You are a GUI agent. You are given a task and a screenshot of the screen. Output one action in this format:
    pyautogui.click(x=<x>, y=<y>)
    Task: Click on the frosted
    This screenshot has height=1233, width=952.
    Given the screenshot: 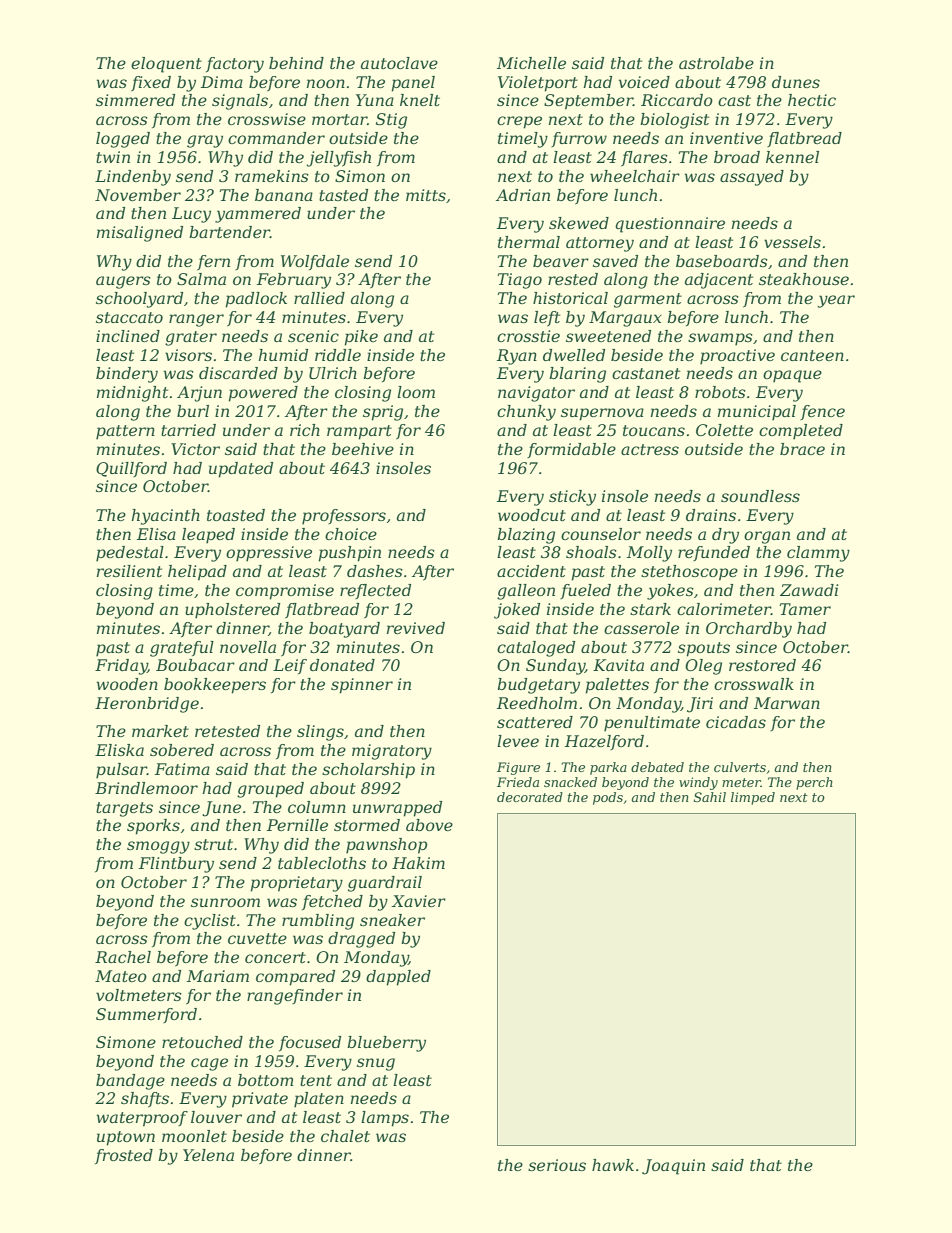 What is the action you would take?
    pyautogui.click(x=124, y=1156)
